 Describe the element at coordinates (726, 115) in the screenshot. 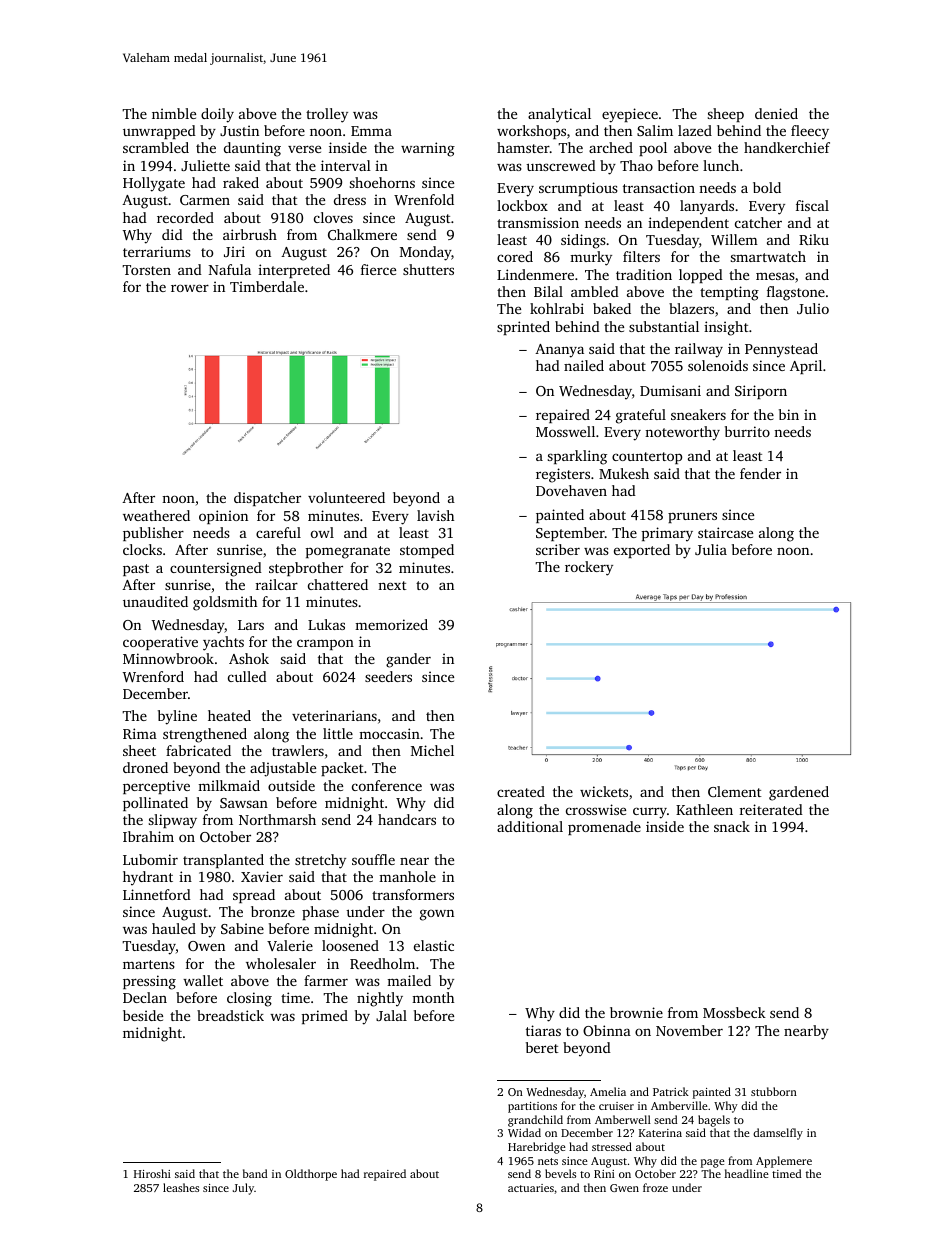

I see `sheep` at that location.
